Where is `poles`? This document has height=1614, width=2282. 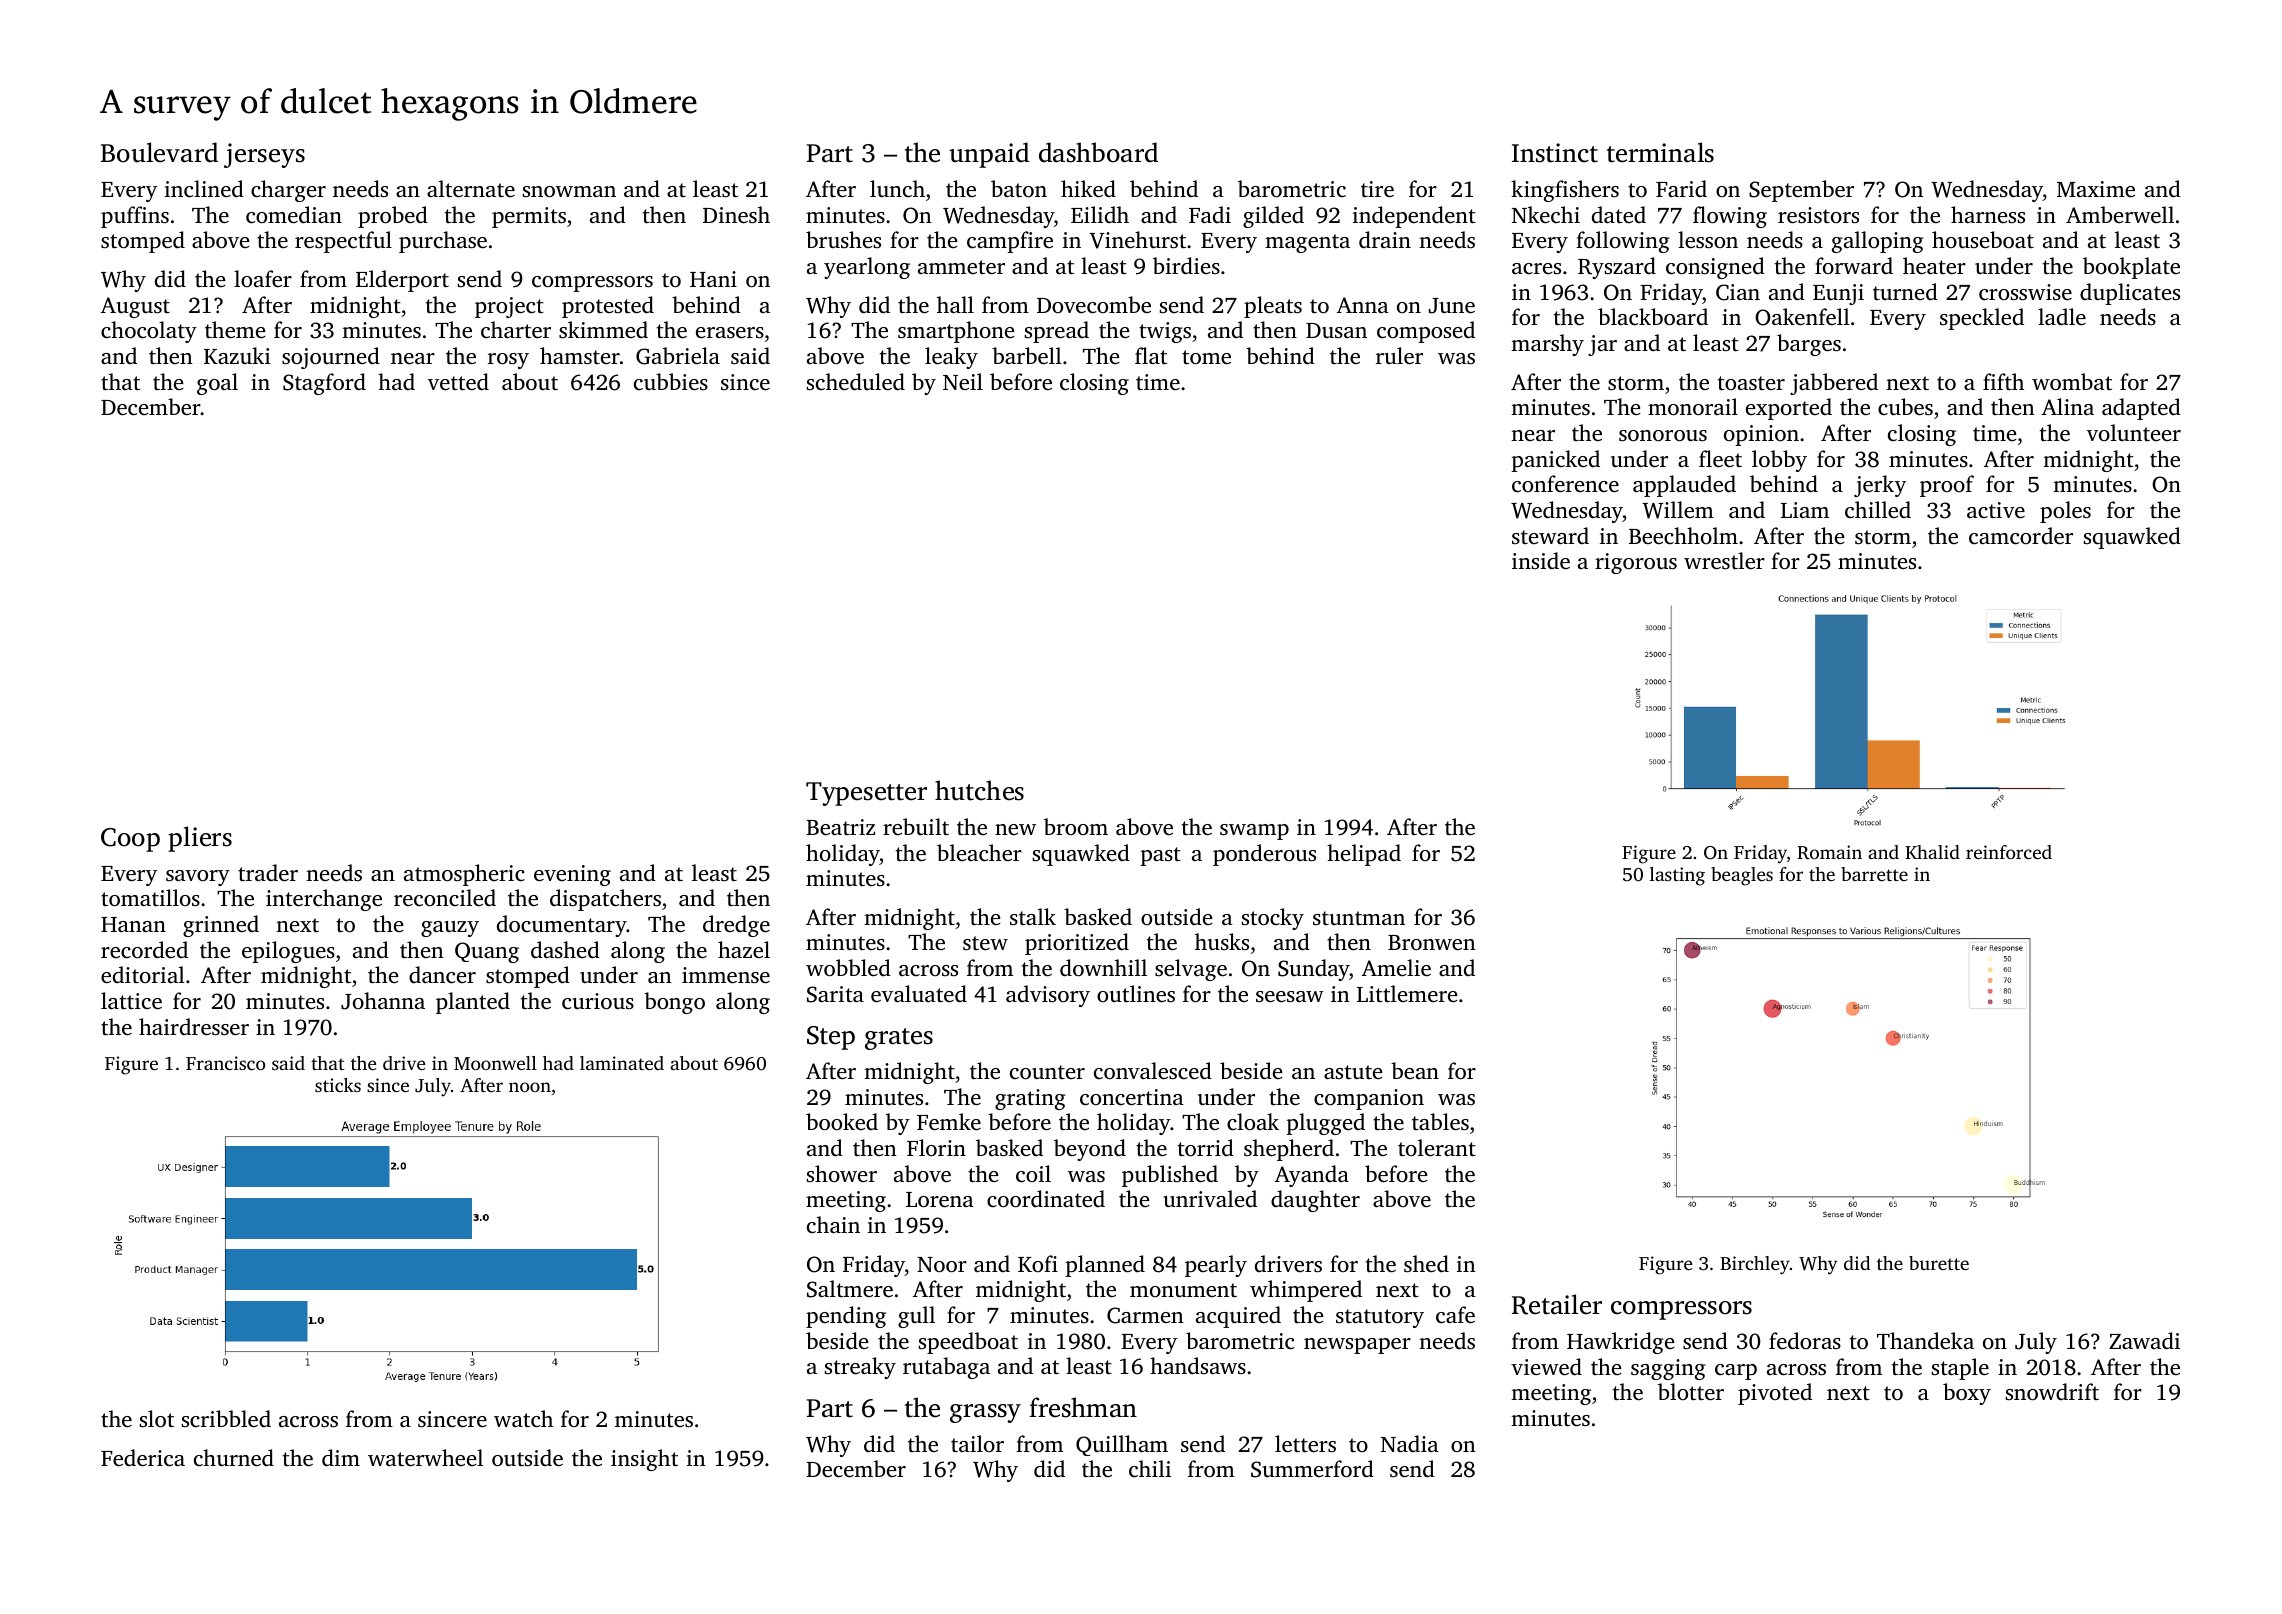 poles is located at coordinates (2065, 512).
